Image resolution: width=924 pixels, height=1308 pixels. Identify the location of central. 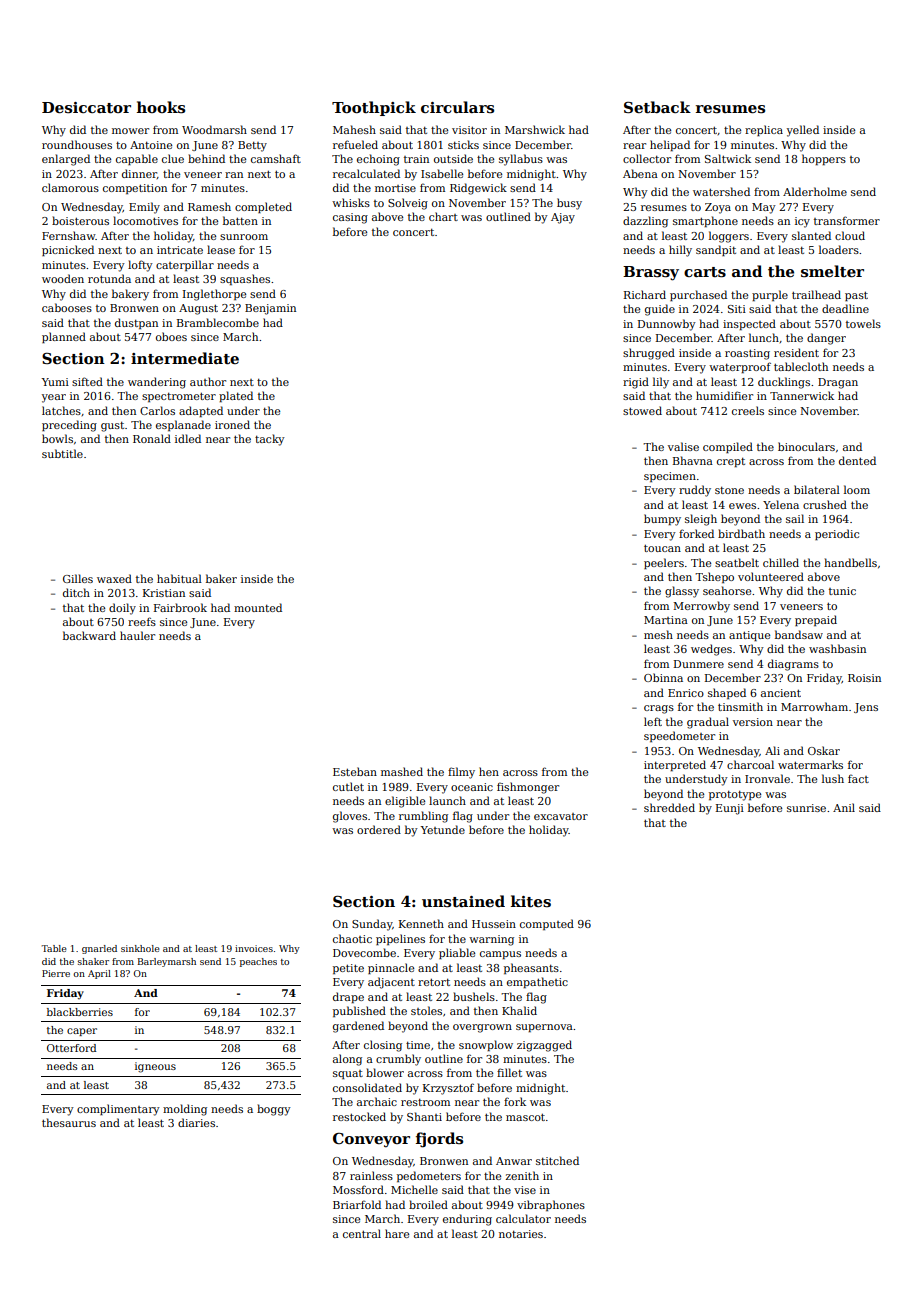
(362, 1233).
